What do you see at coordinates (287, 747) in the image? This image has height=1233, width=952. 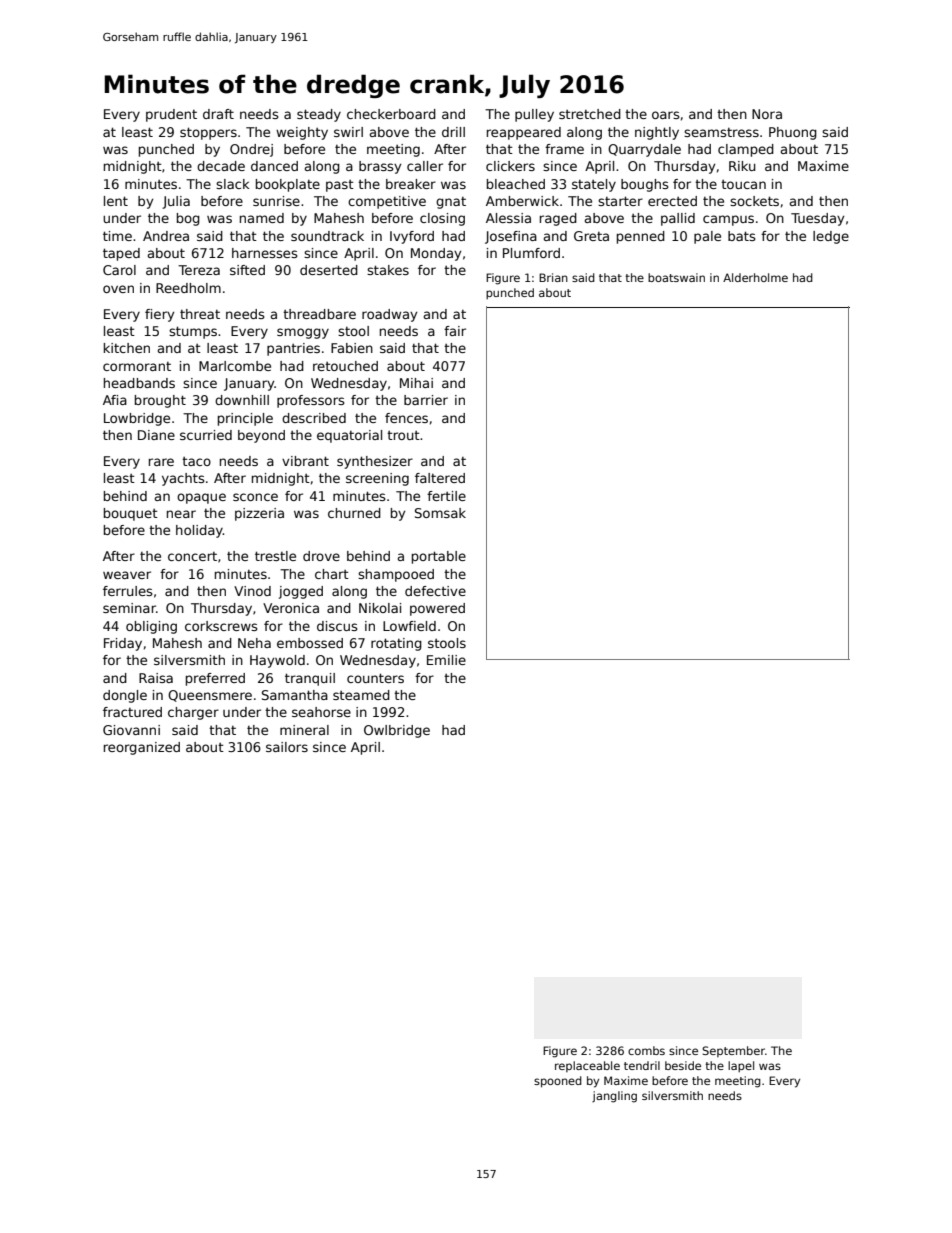 I see `sailors` at bounding box center [287, 747].
